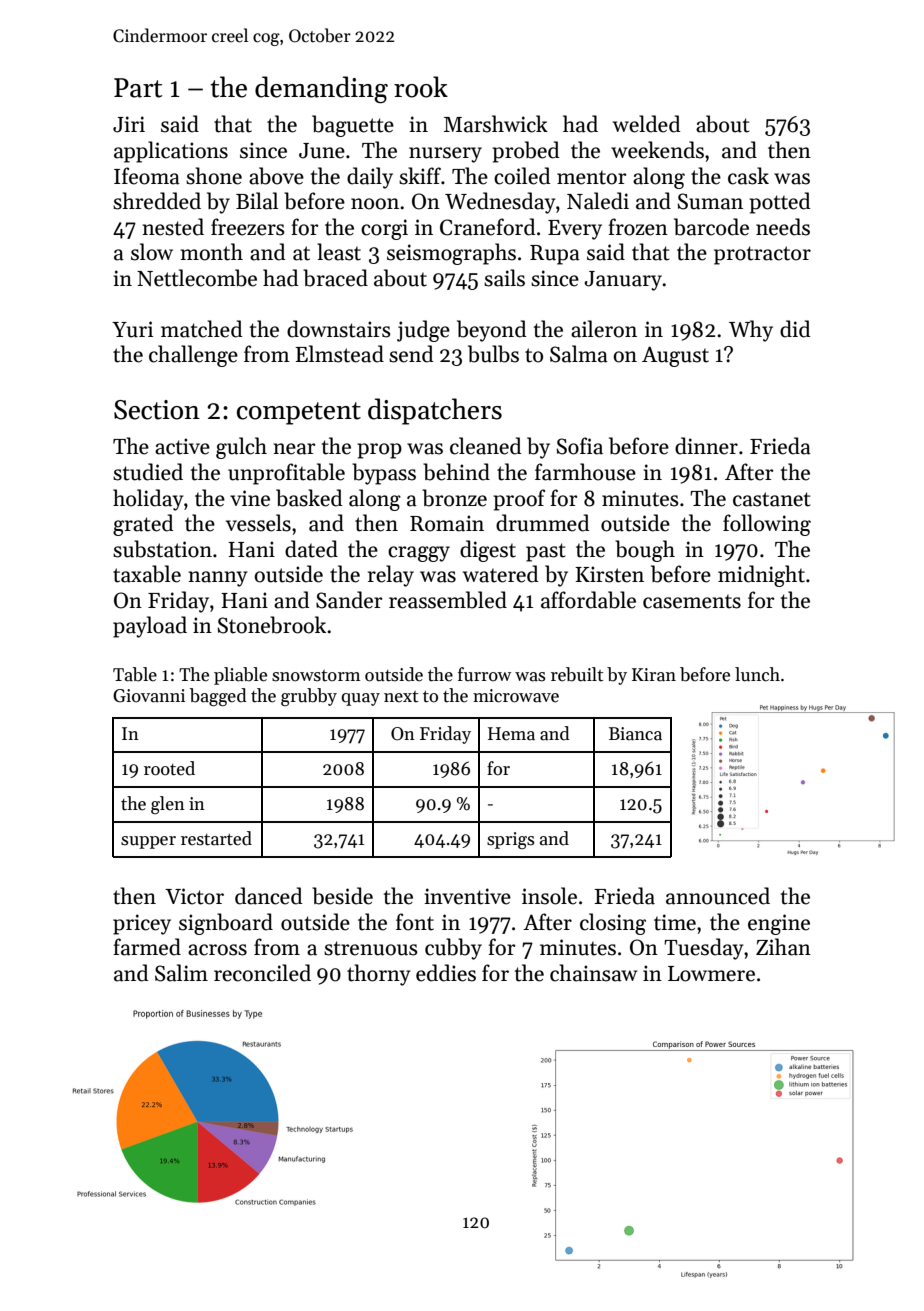 This screenshot has height=1311, width=924. Describe the element at coordinates (780, 203) in the screenshot. I see `potted` at that location.
